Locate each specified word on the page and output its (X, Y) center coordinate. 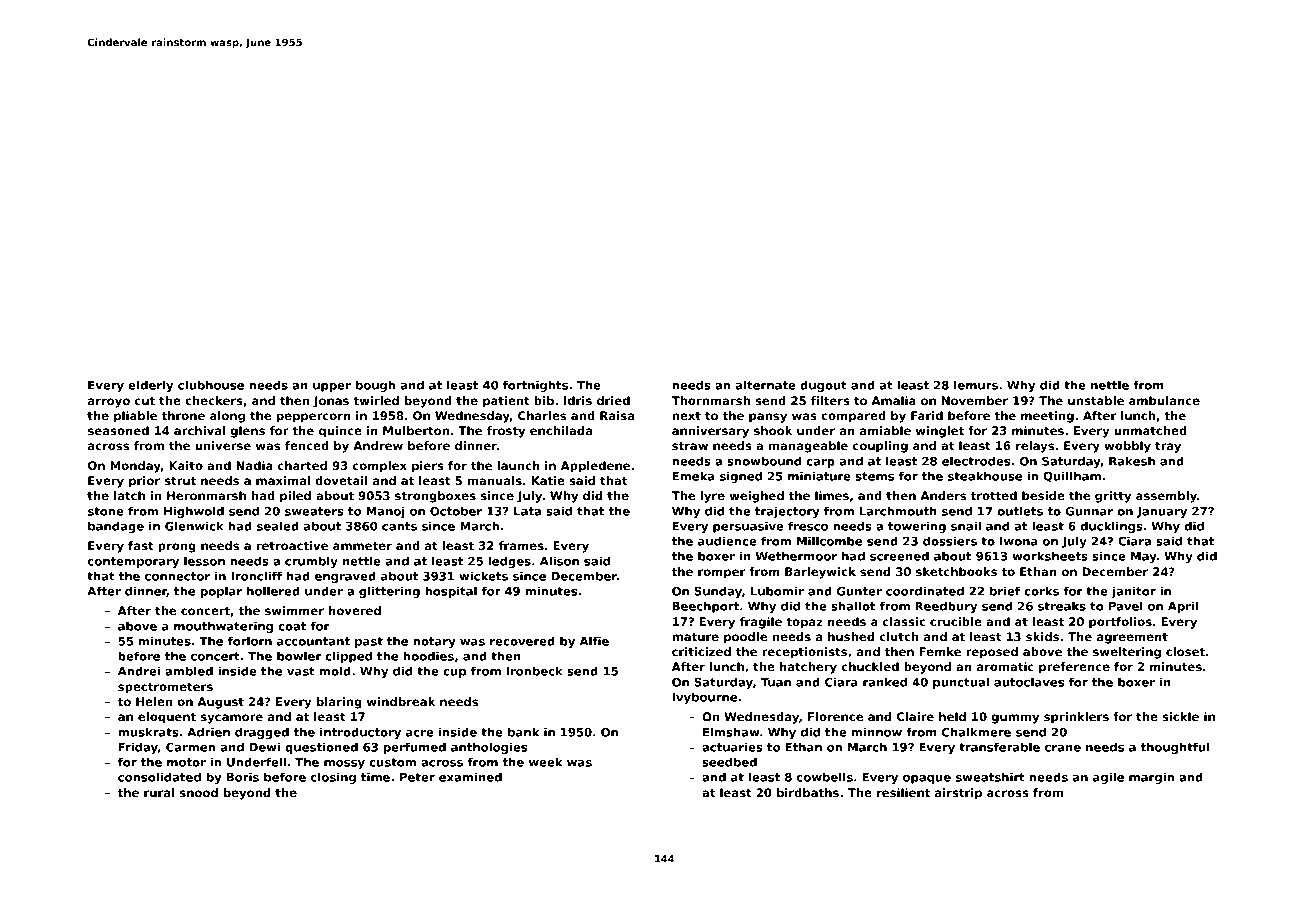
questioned (321, 748)
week (546, 762)
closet (1185, 651)
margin (1151, 778)
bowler (299, 656)
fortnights (535, 386)
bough (375, 386)
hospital (451, 592)
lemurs (976, 385)
